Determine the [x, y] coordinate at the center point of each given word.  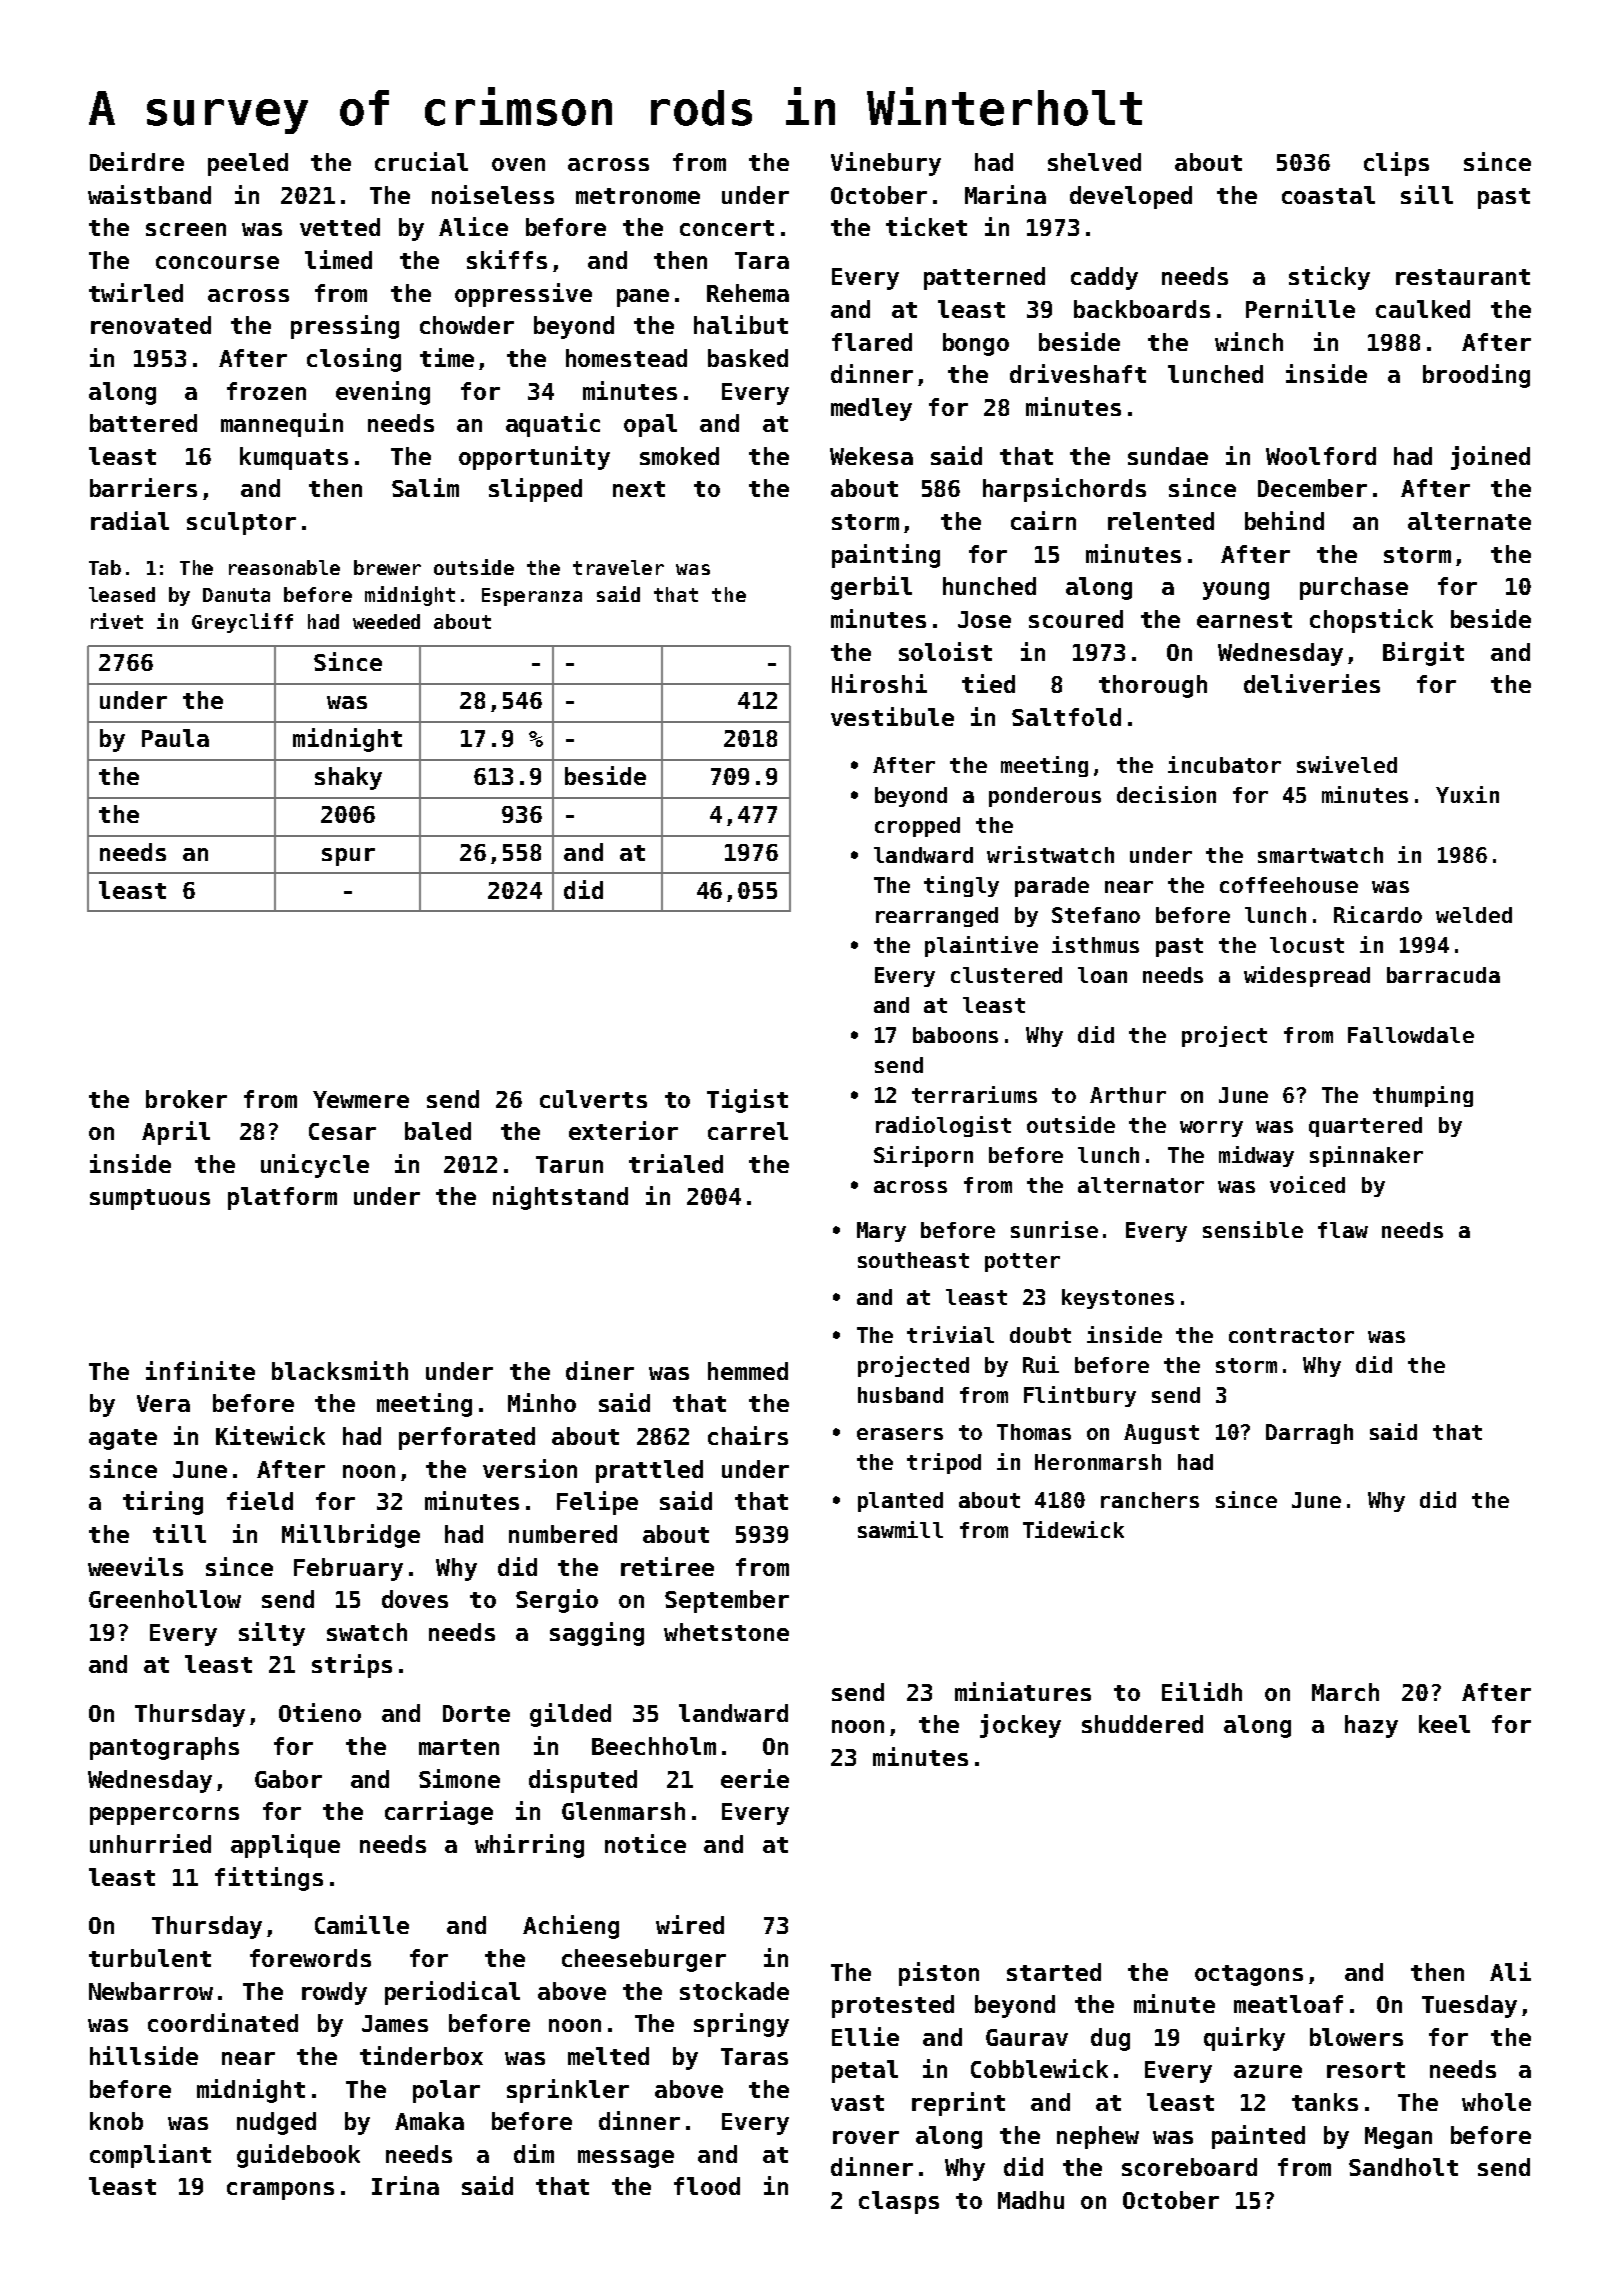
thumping [1423, 1096]
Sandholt [1403, 2167]
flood [707, 2186]
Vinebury [886, 164]
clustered [1006, 975]
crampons [280, 2191]
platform [282, 1198]
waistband [149, 194]
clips [1396, 164]
